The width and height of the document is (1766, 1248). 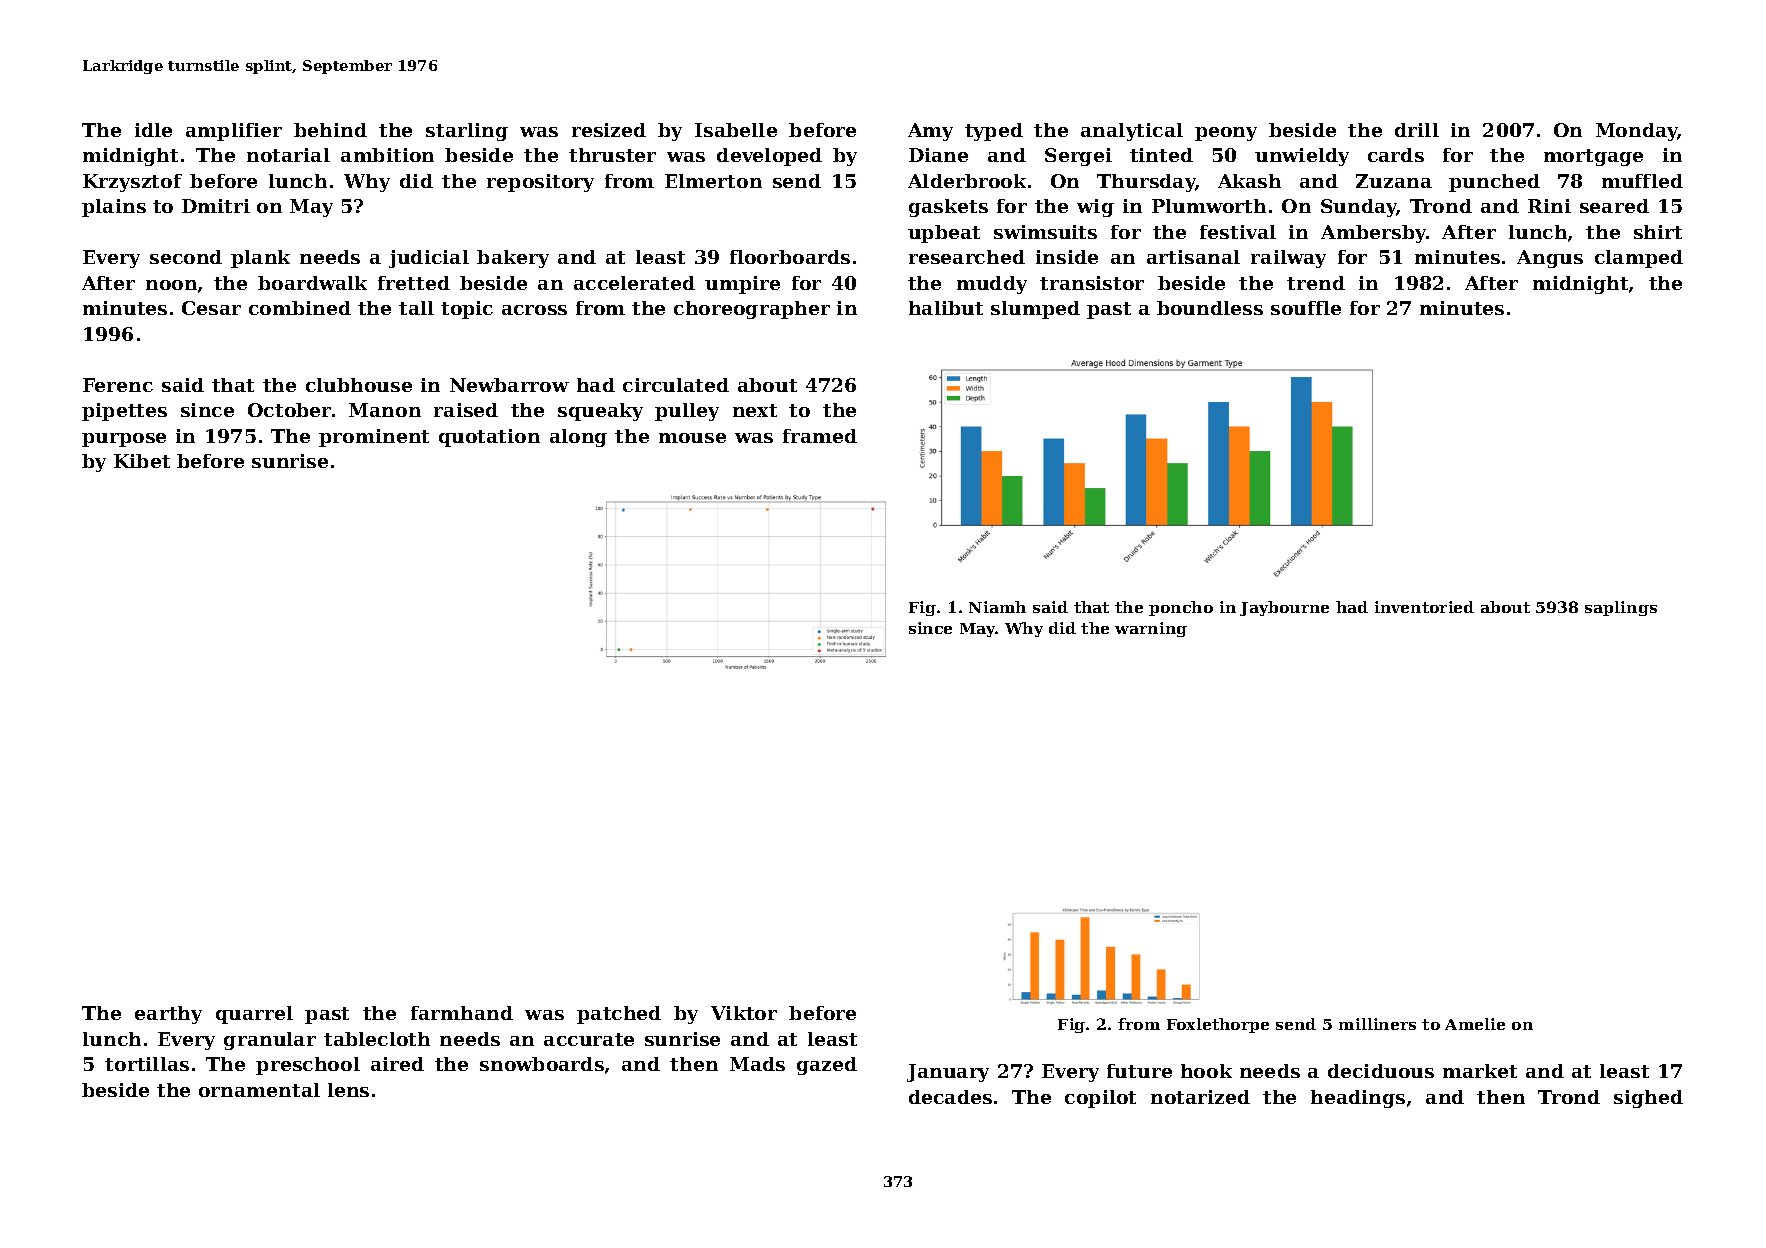 I want to click on patched, so click(x=619, y=1015).
